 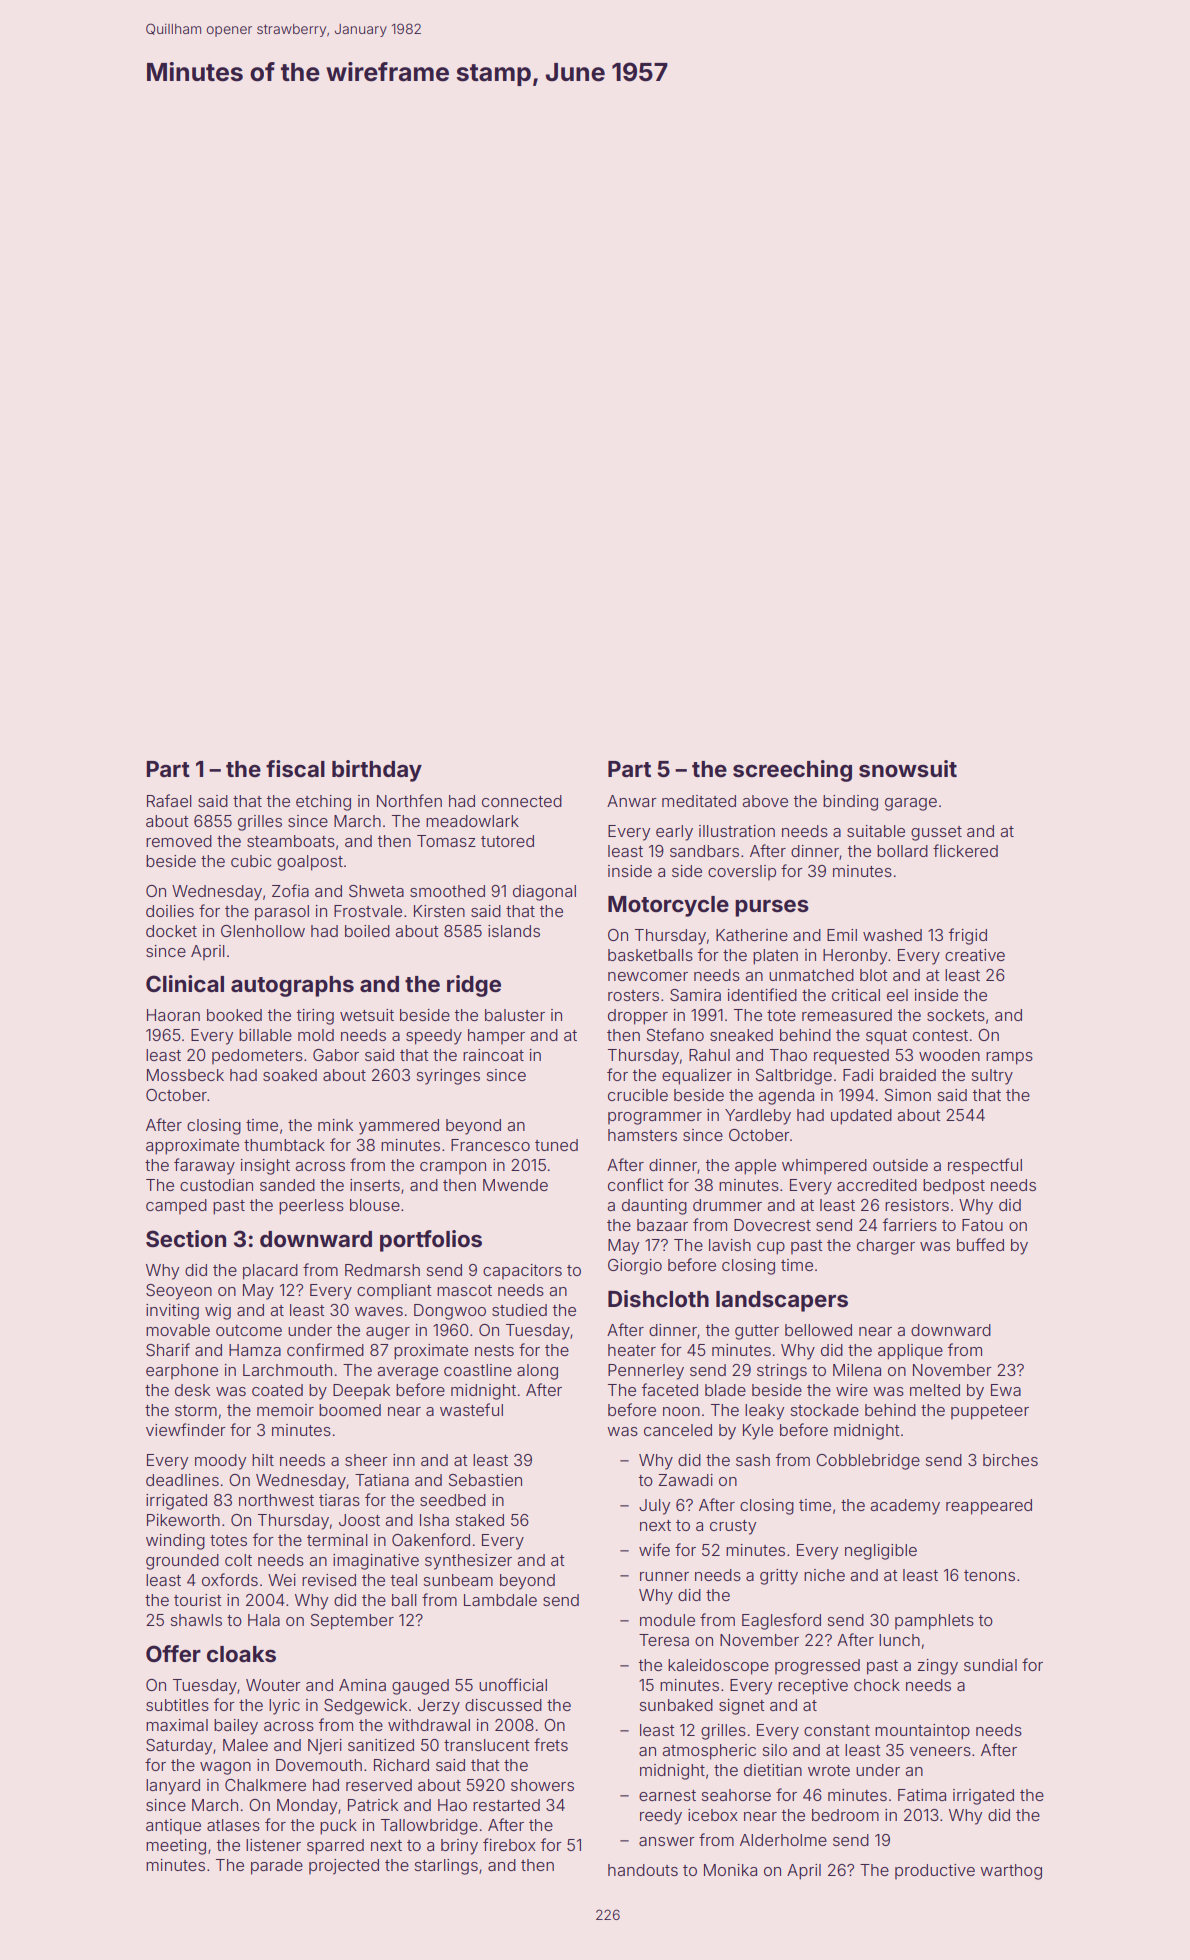 What do you see at coordinates (429, 1725) in the image?
I see `withdrawal` at bounding box center [429, 1725].
